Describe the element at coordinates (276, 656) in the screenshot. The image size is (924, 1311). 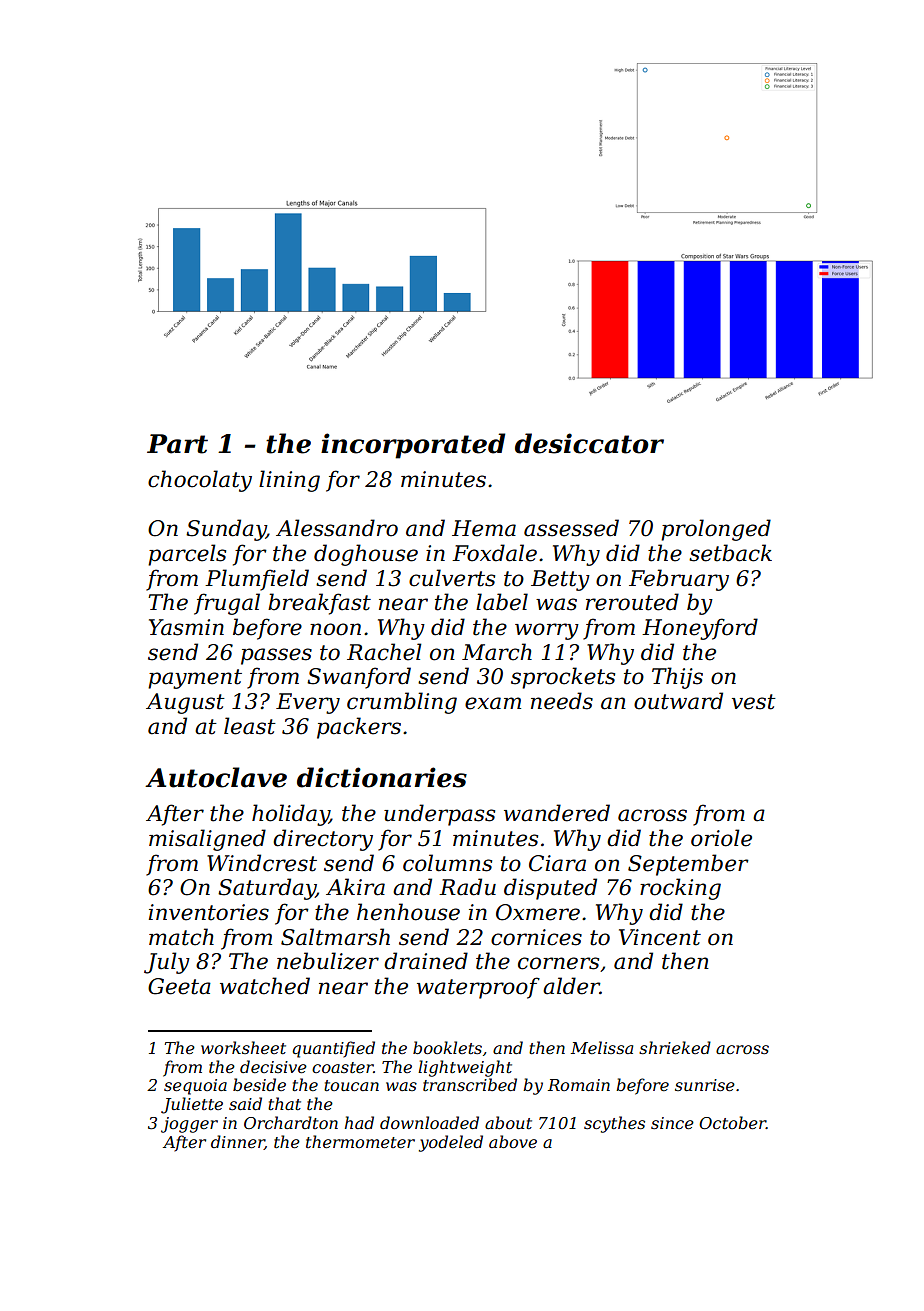
I see `passes` at that location.
